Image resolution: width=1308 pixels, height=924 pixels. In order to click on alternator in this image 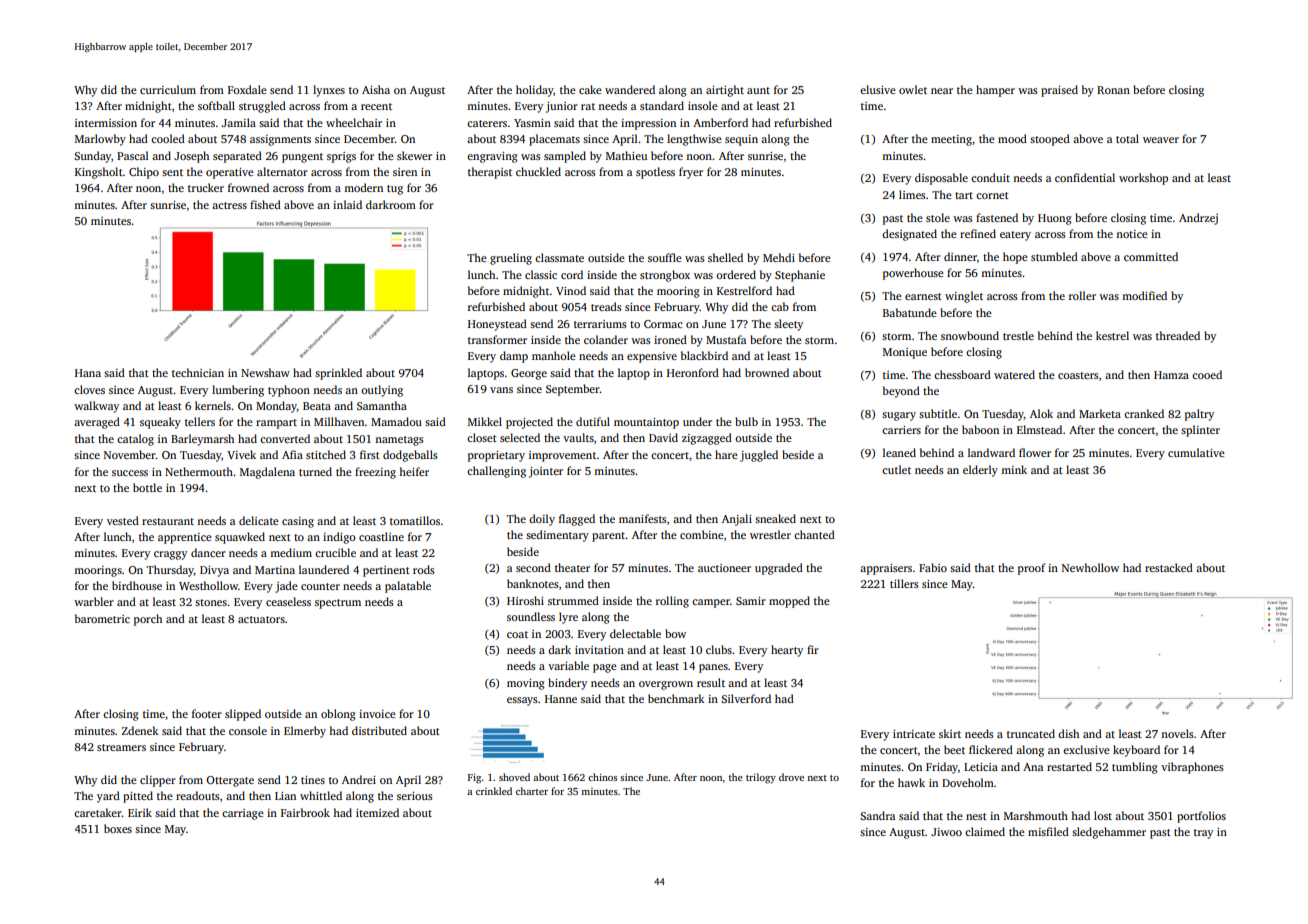, I will do `click(282, 171)`.
